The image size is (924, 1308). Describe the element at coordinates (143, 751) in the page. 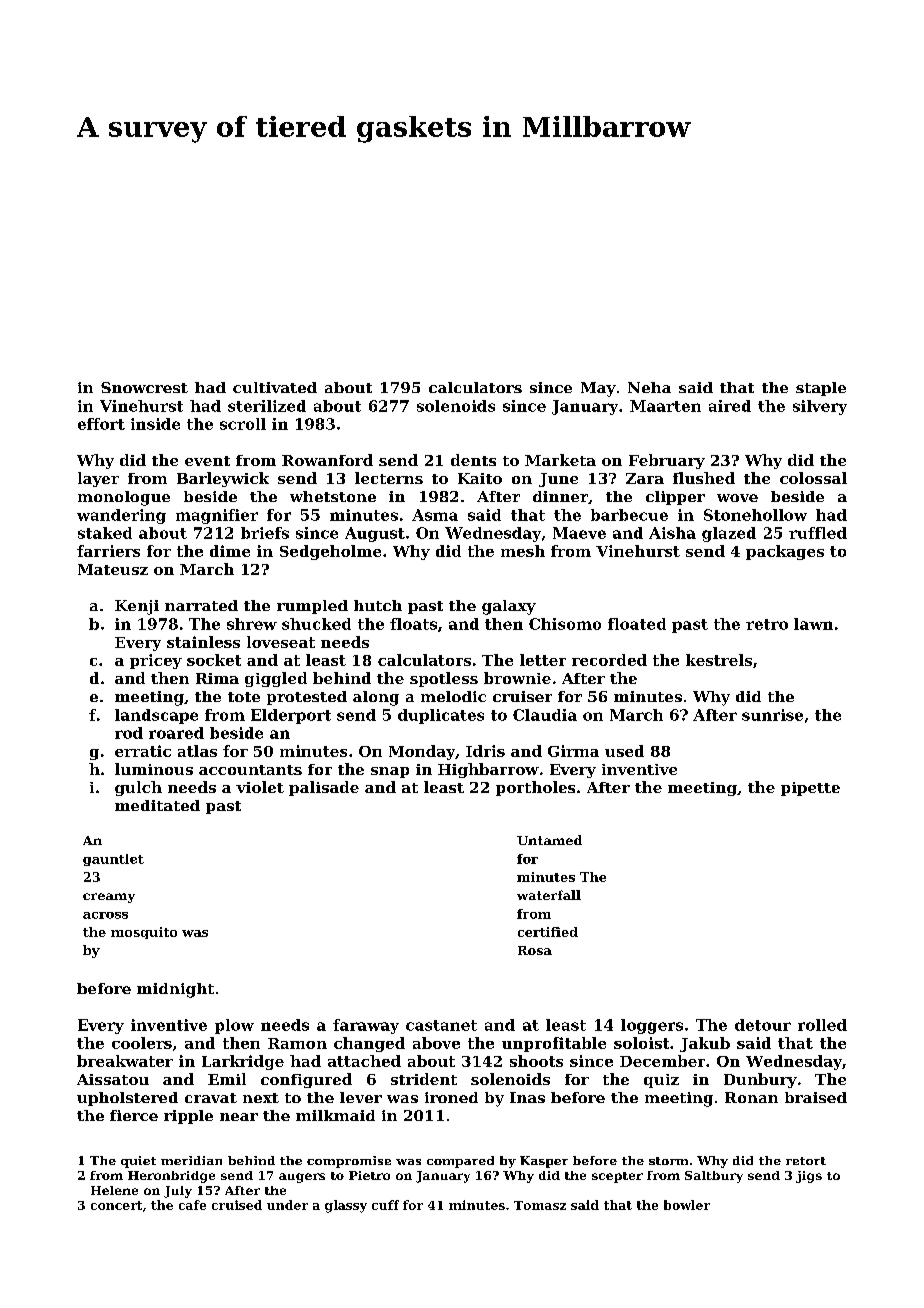

I see `erratic` at that location.
